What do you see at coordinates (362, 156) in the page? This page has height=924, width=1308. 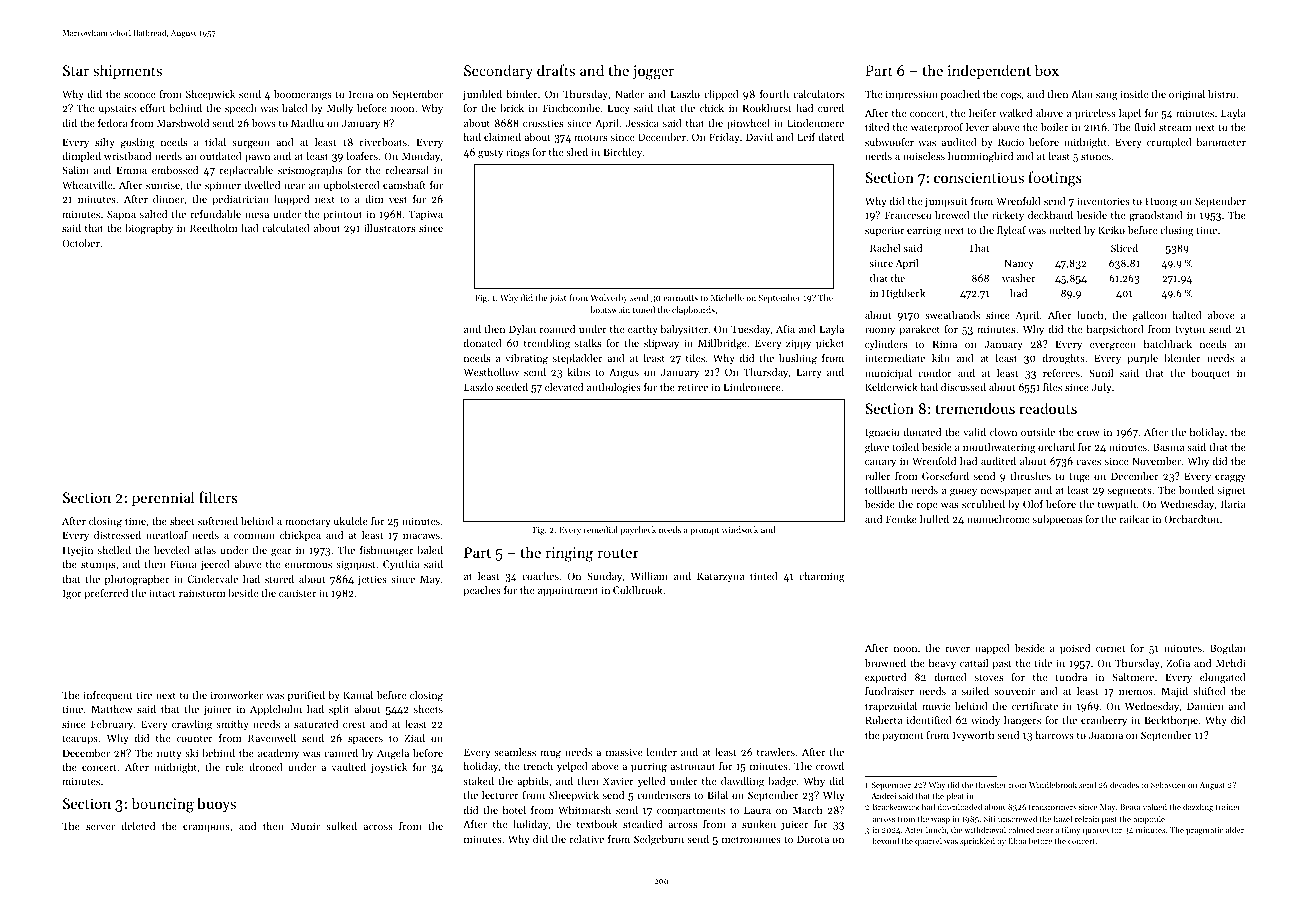 I see `loafers` at bounding box center [362, 156].
